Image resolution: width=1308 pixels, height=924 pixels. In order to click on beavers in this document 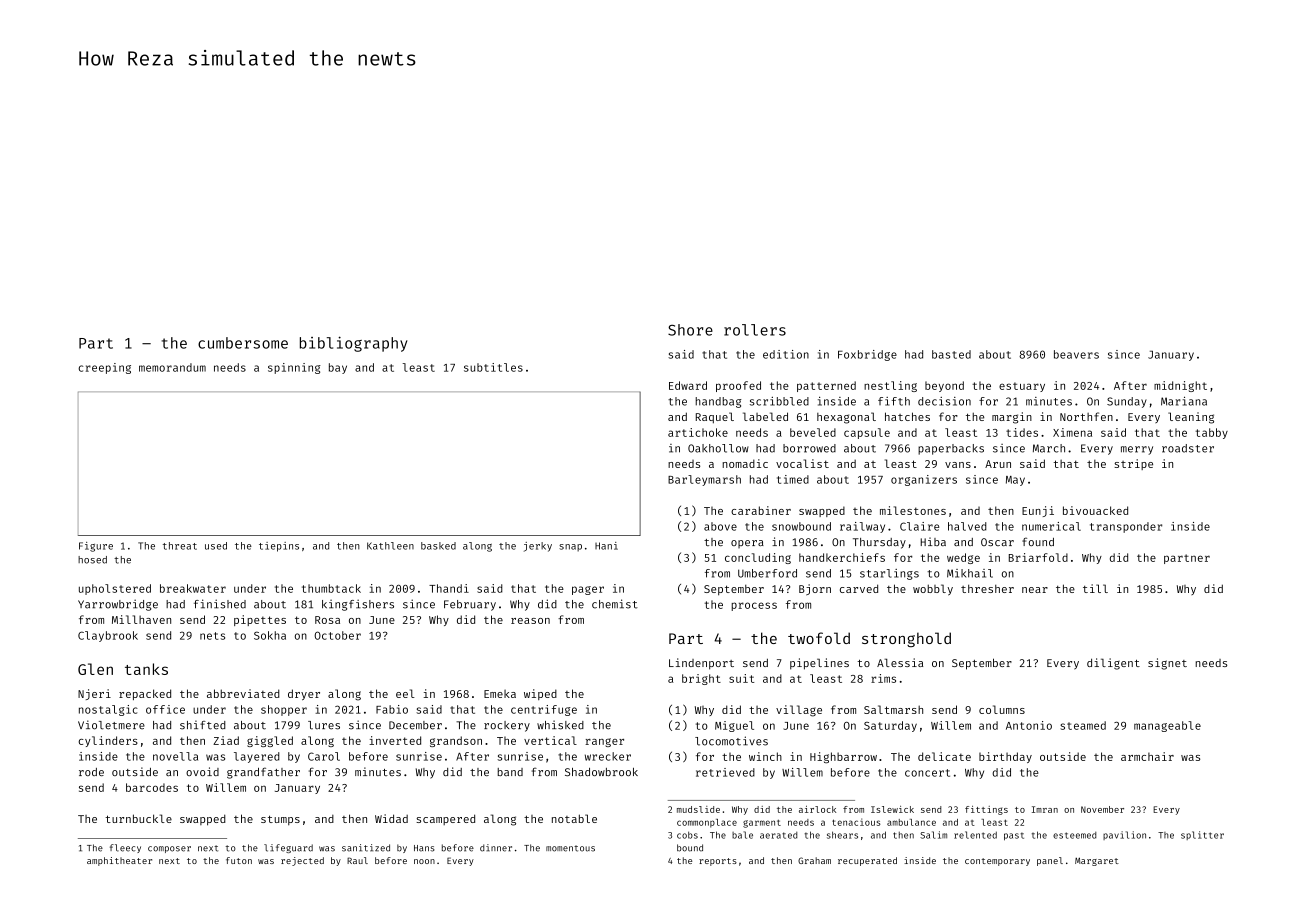, I will do `click(1076, 354)`.
